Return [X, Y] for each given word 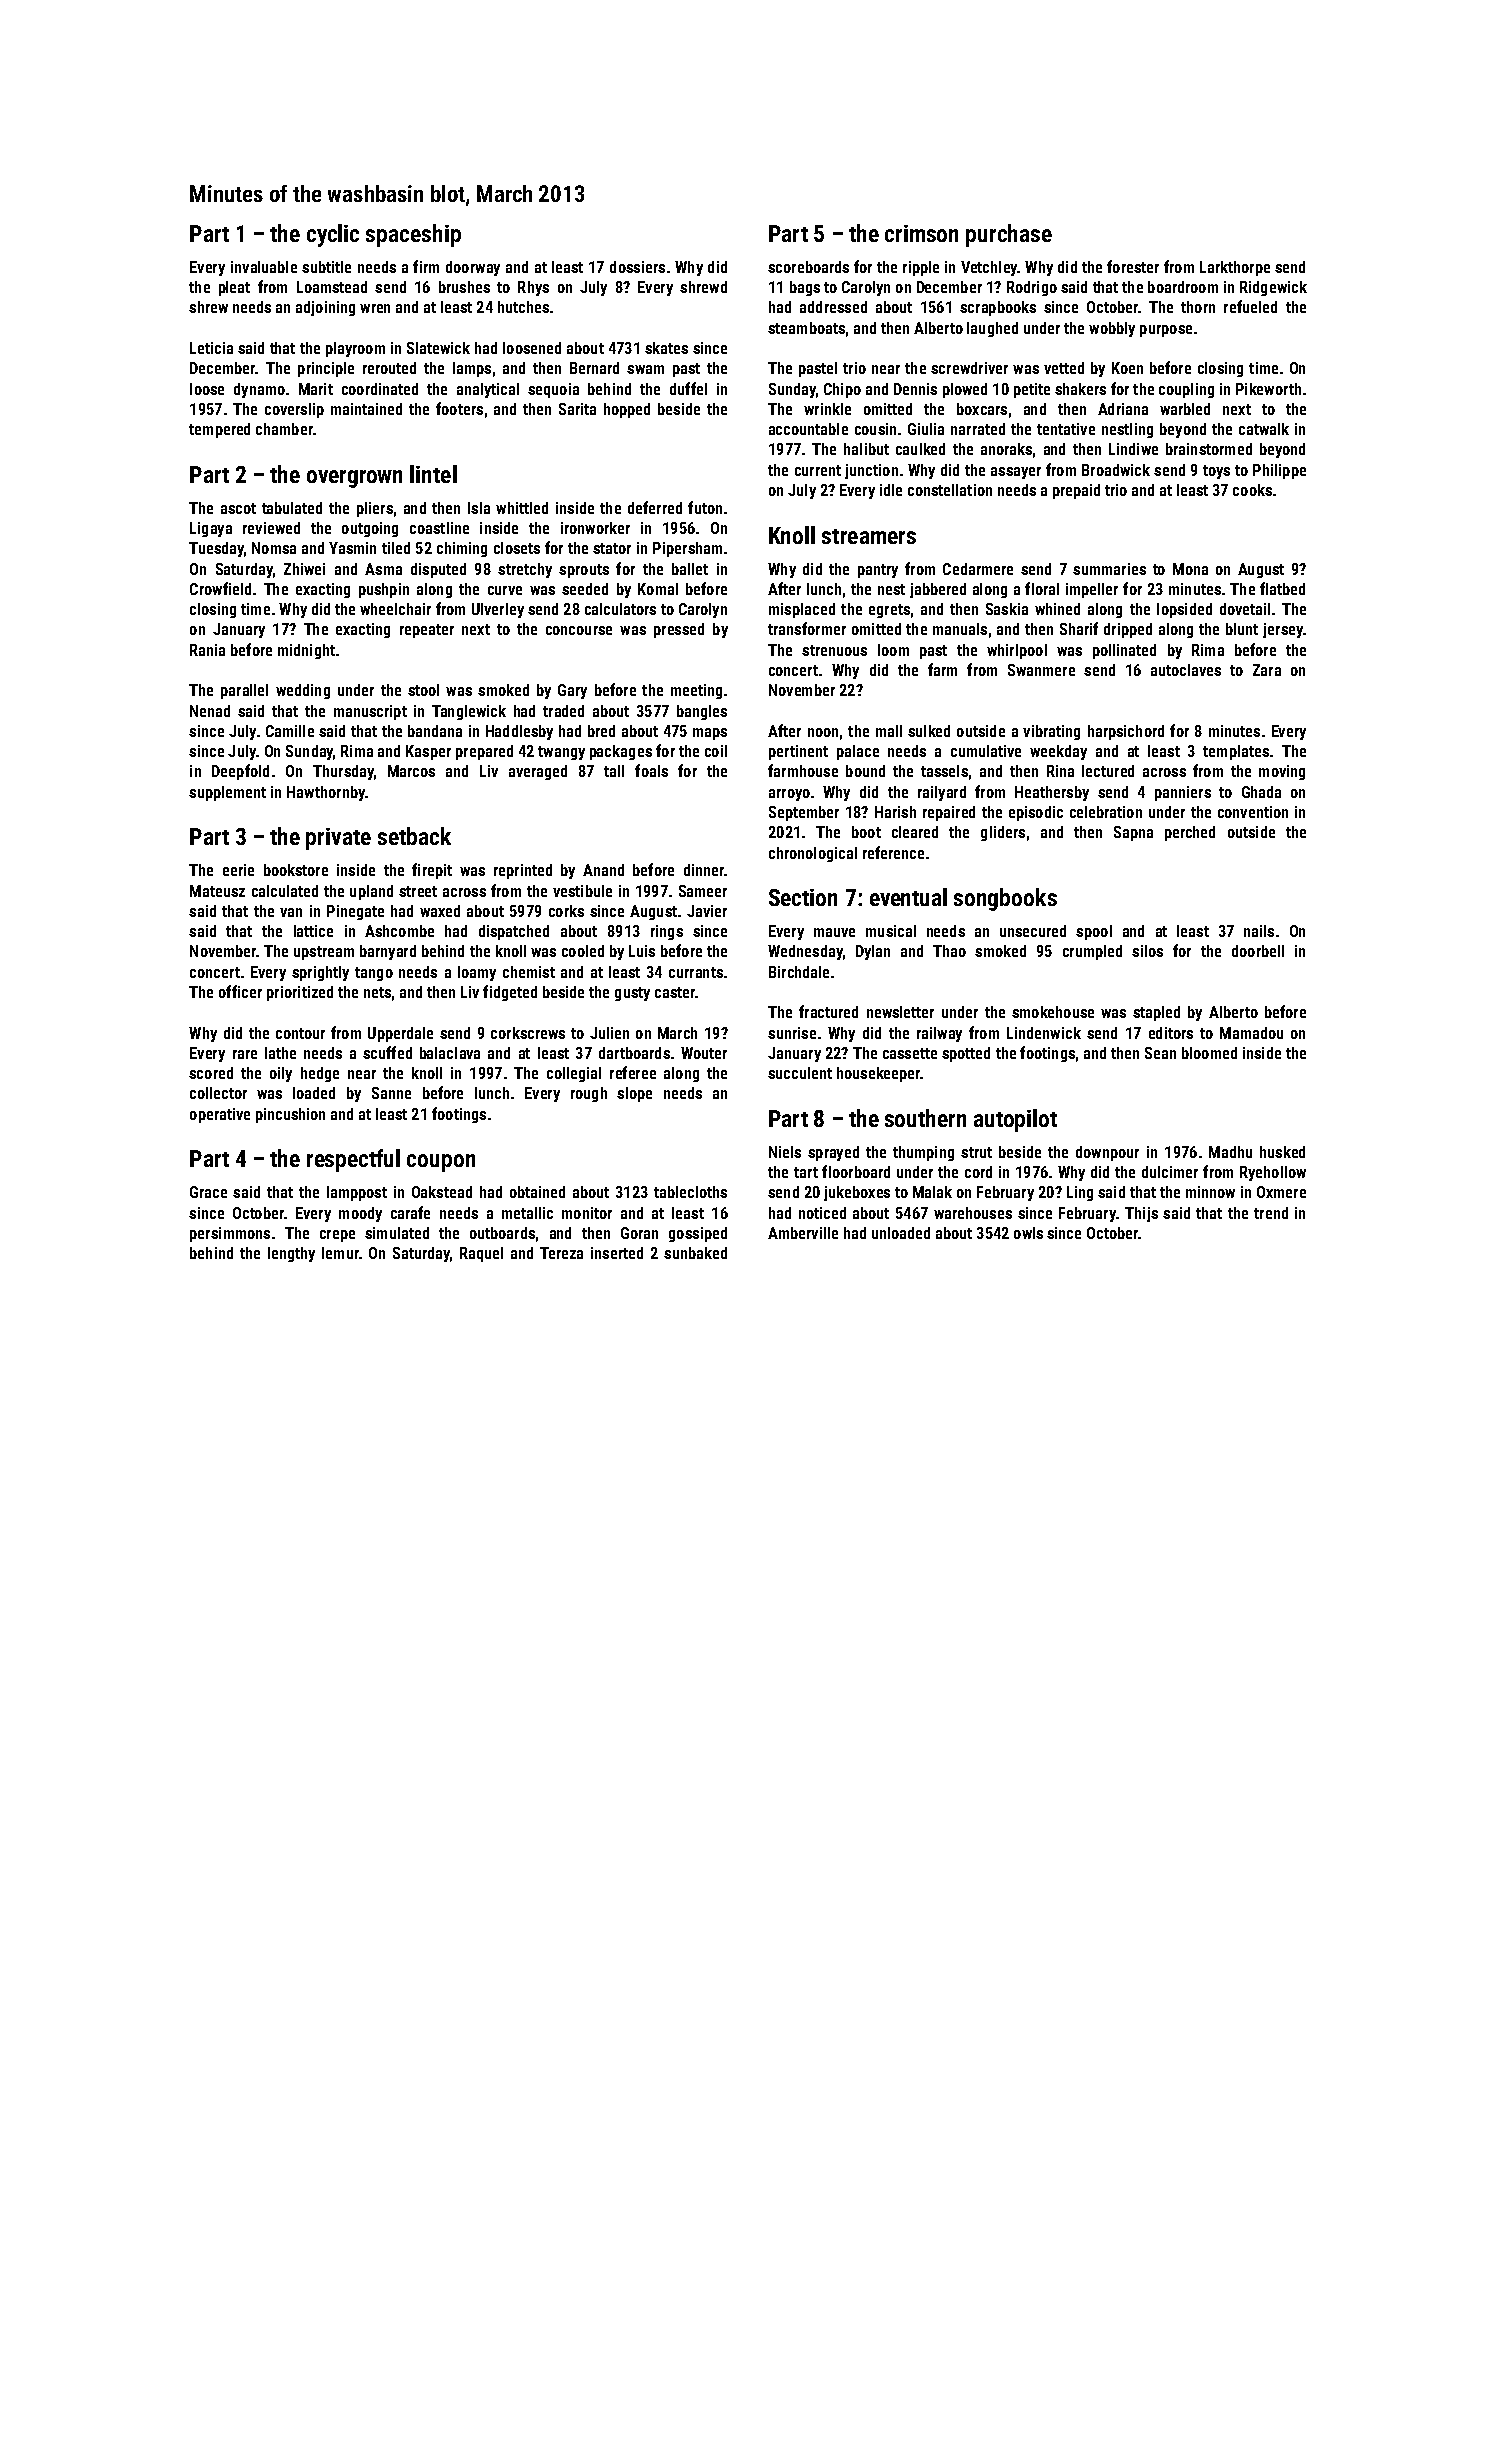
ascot [238, 508]
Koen [1127, 368]
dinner [704, 870]
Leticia [211, 348]
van [291, 912]
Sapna [1133, 833]
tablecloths [690, 1192]
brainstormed [1209, 449]
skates [666, 348]
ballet [690, 569]
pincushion [290, 1115]
